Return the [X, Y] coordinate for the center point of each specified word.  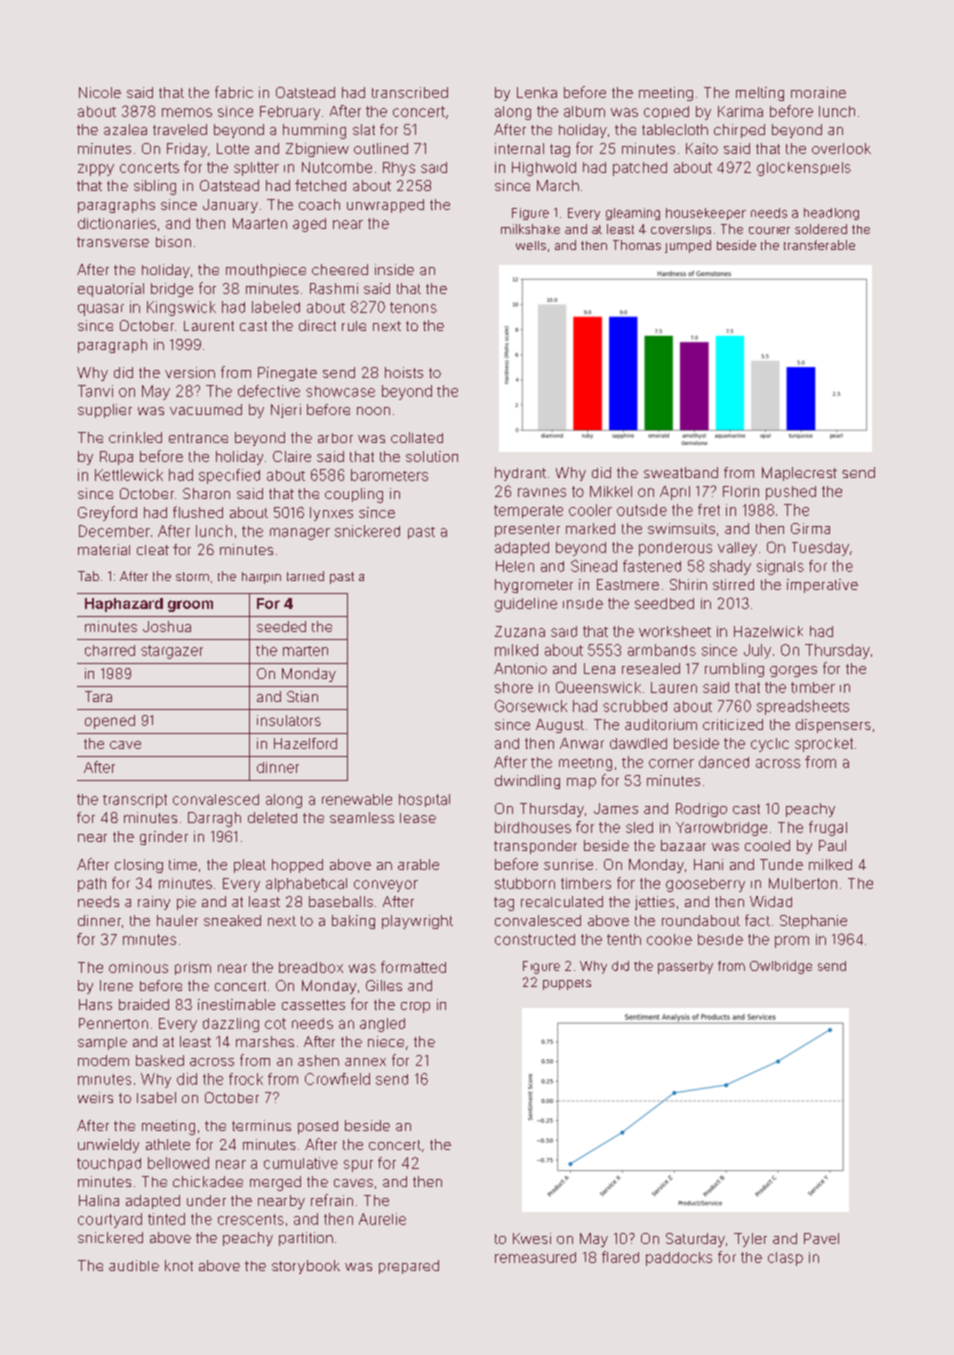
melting [760, 94]
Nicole [100, 92]
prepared [409, 1267]
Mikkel [611, 491]
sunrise [568, 864]
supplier [105, 411]
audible [134, 1265]
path [92, 885]
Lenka [537, 92]
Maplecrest [799, 474]
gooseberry [705, 885]
